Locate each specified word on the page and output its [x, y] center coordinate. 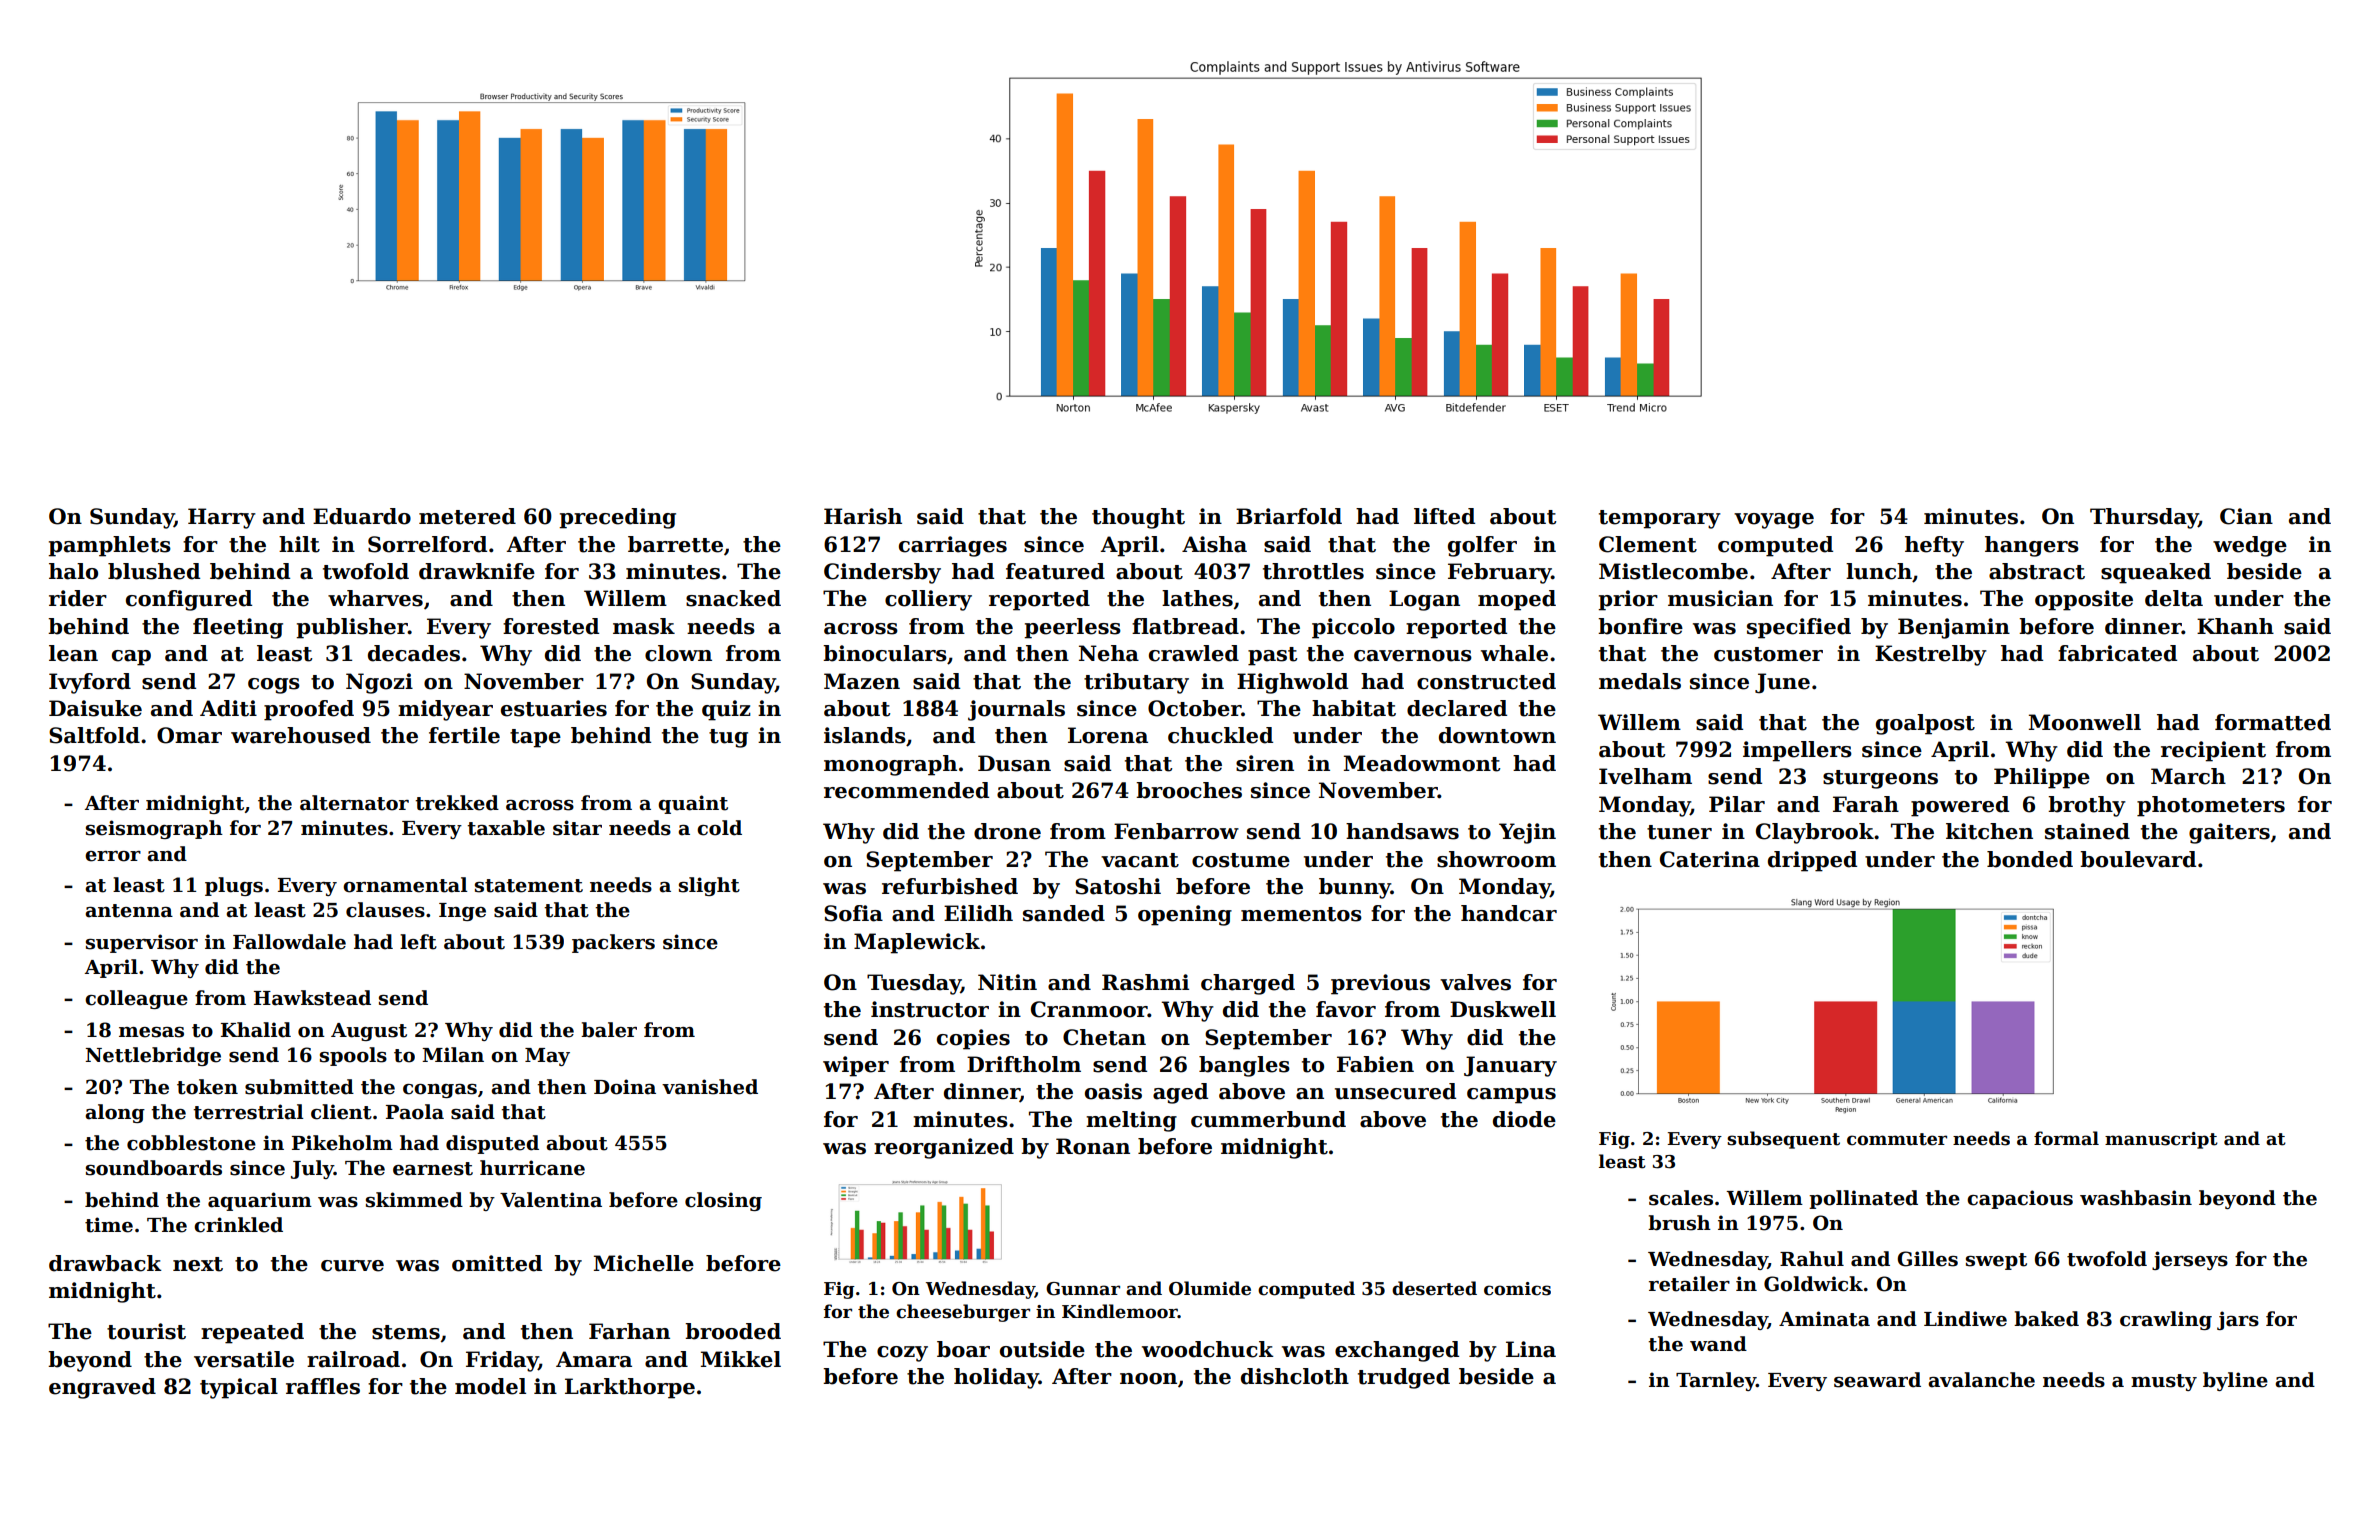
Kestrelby [1931, 655]
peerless [1072, 628]
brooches [1189, 790]
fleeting [238, 628]
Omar [189, 735]
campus [1511, 1096]
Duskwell [1503, 1009]
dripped [1812, 861]
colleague [136, 999]
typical [239, 1388]
